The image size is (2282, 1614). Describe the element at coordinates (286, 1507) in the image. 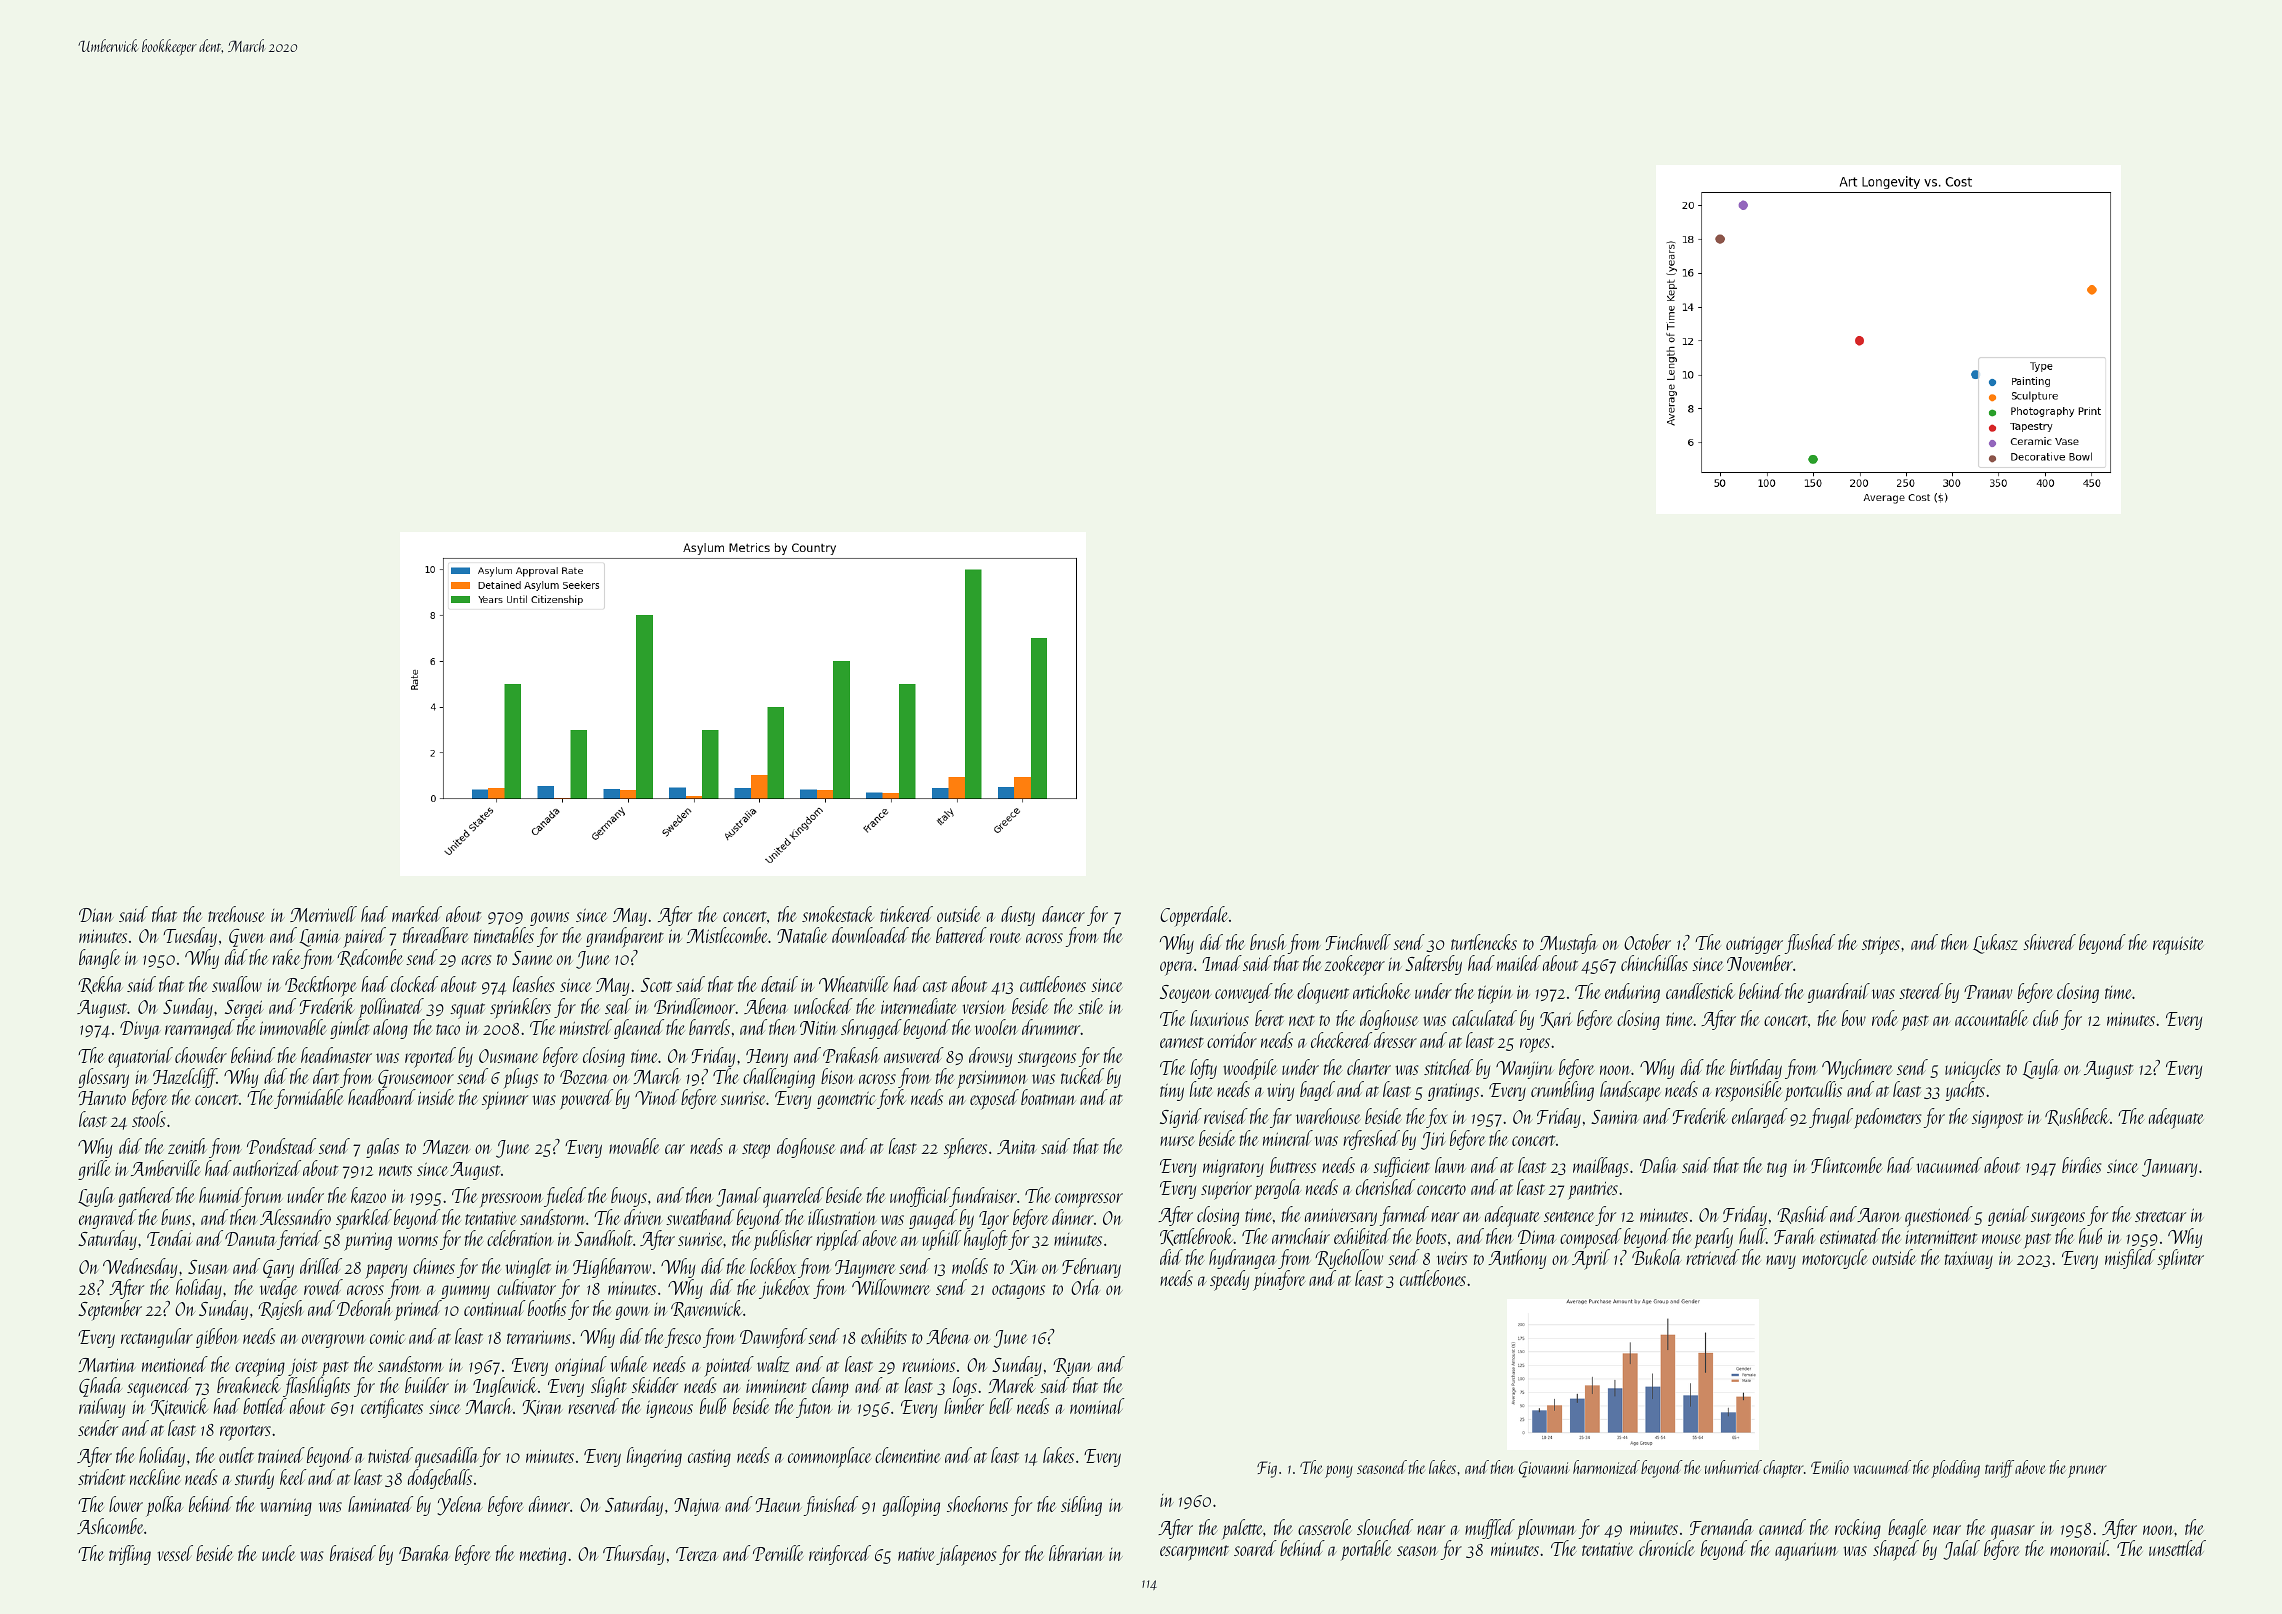

I see `warning` at that location.
